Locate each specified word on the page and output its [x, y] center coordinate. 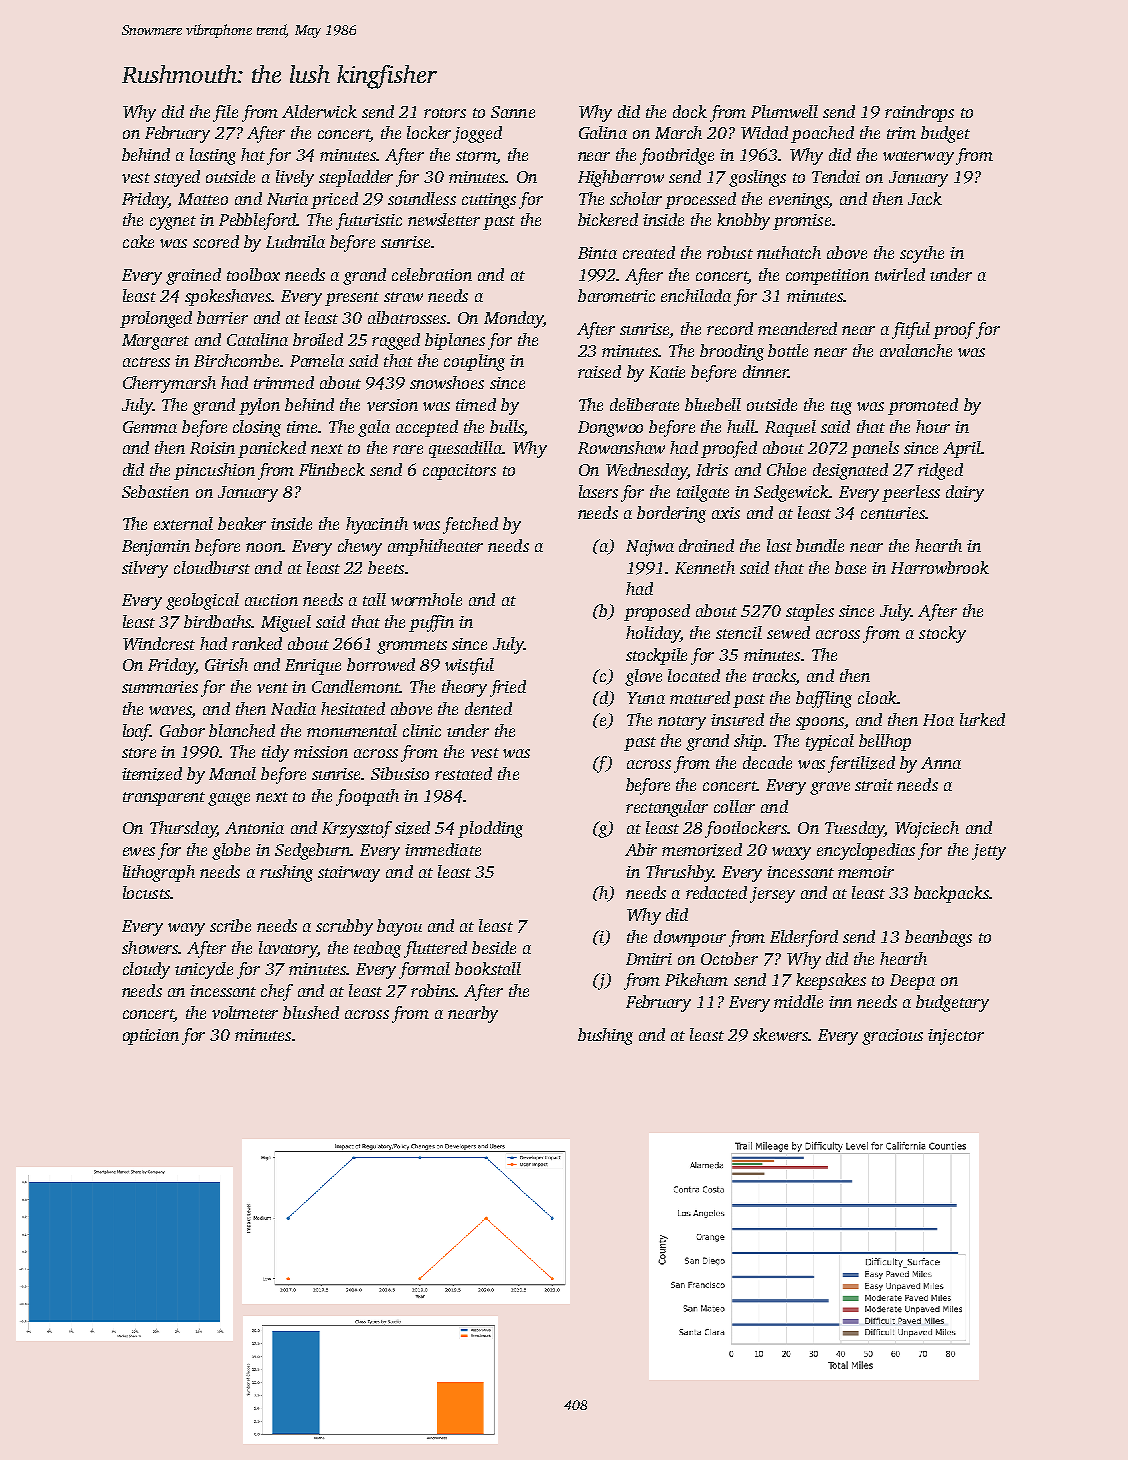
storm [476, 156]
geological [202, 601]
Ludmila [295, 241]
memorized [702, 850]
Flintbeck [332, 469]
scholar [636, 198]
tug [841, 408]
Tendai [836, 176]
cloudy [146, 970]
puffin [431, 623]
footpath [367, 797]
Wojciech [927, 829]
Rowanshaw [621, 447]
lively [295, 178]
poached [822, 134]
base [850, 567]
